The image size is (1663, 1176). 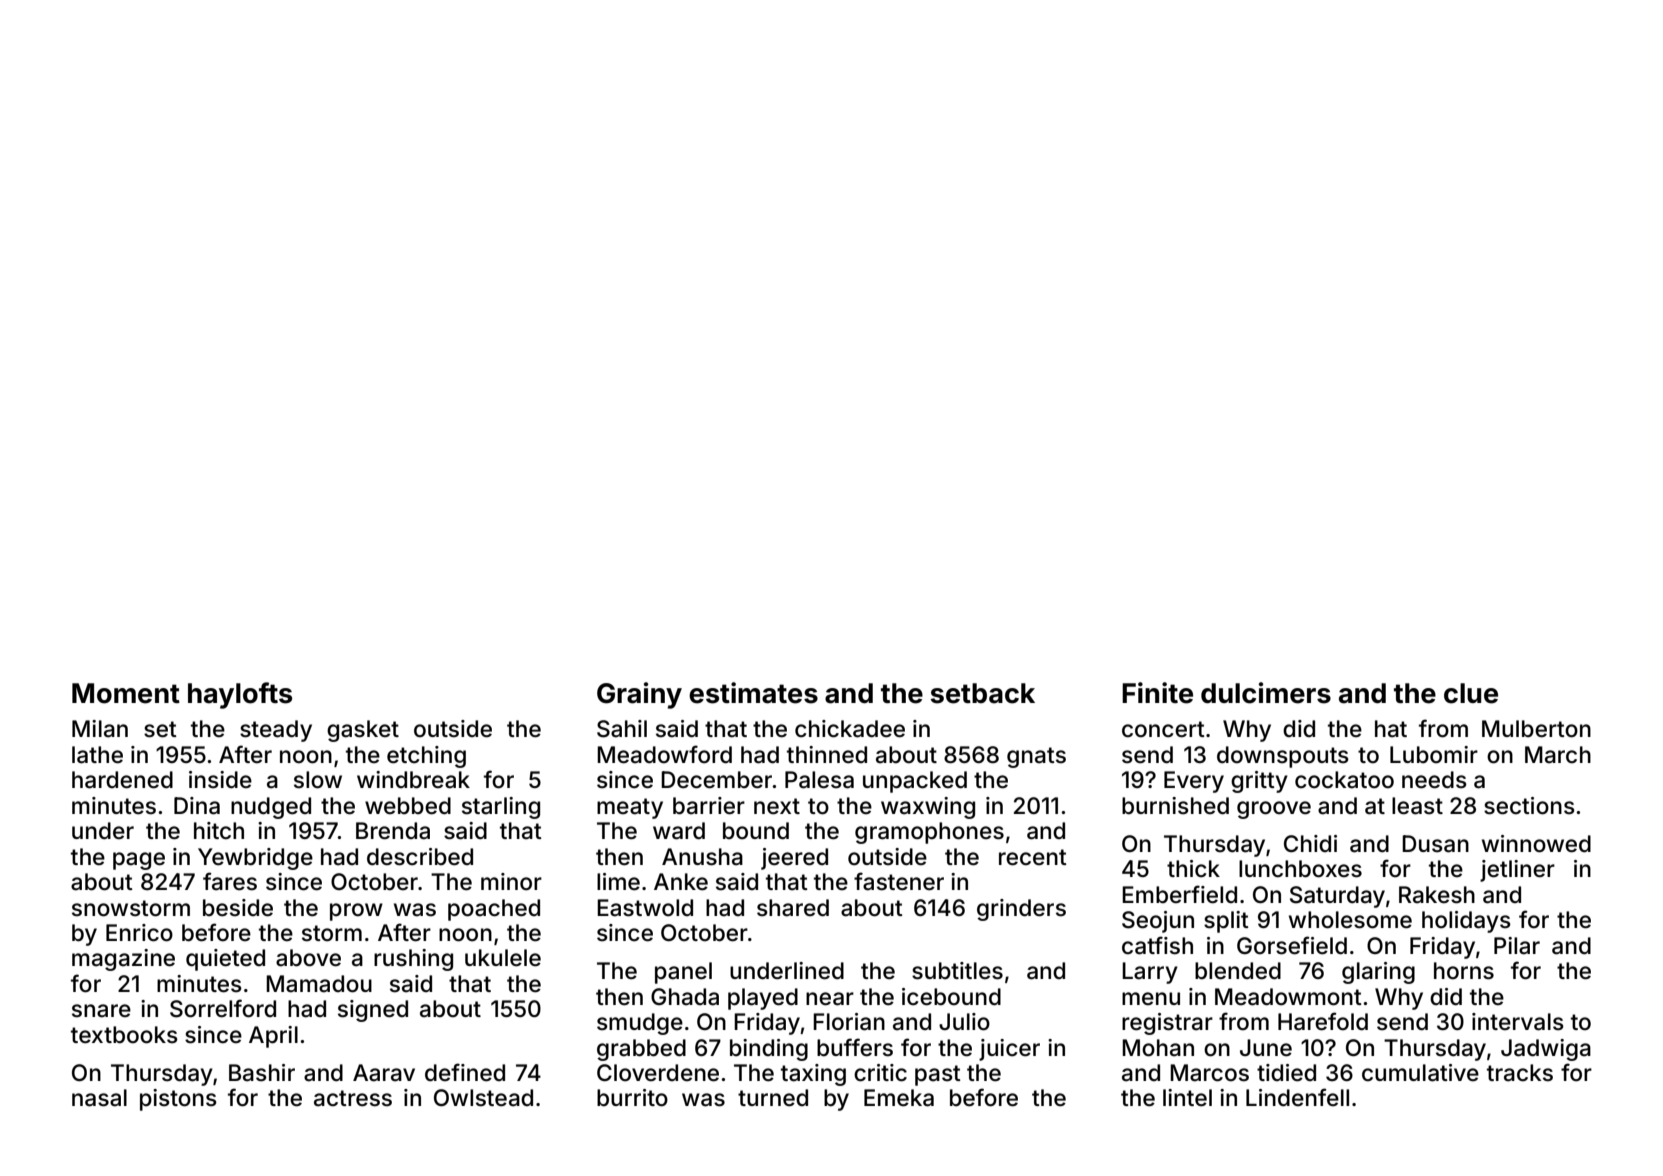 What do you see at coordinates (1288, 997) in the page?
I see `Meadowmont` at bounding box center [1288, 997].
